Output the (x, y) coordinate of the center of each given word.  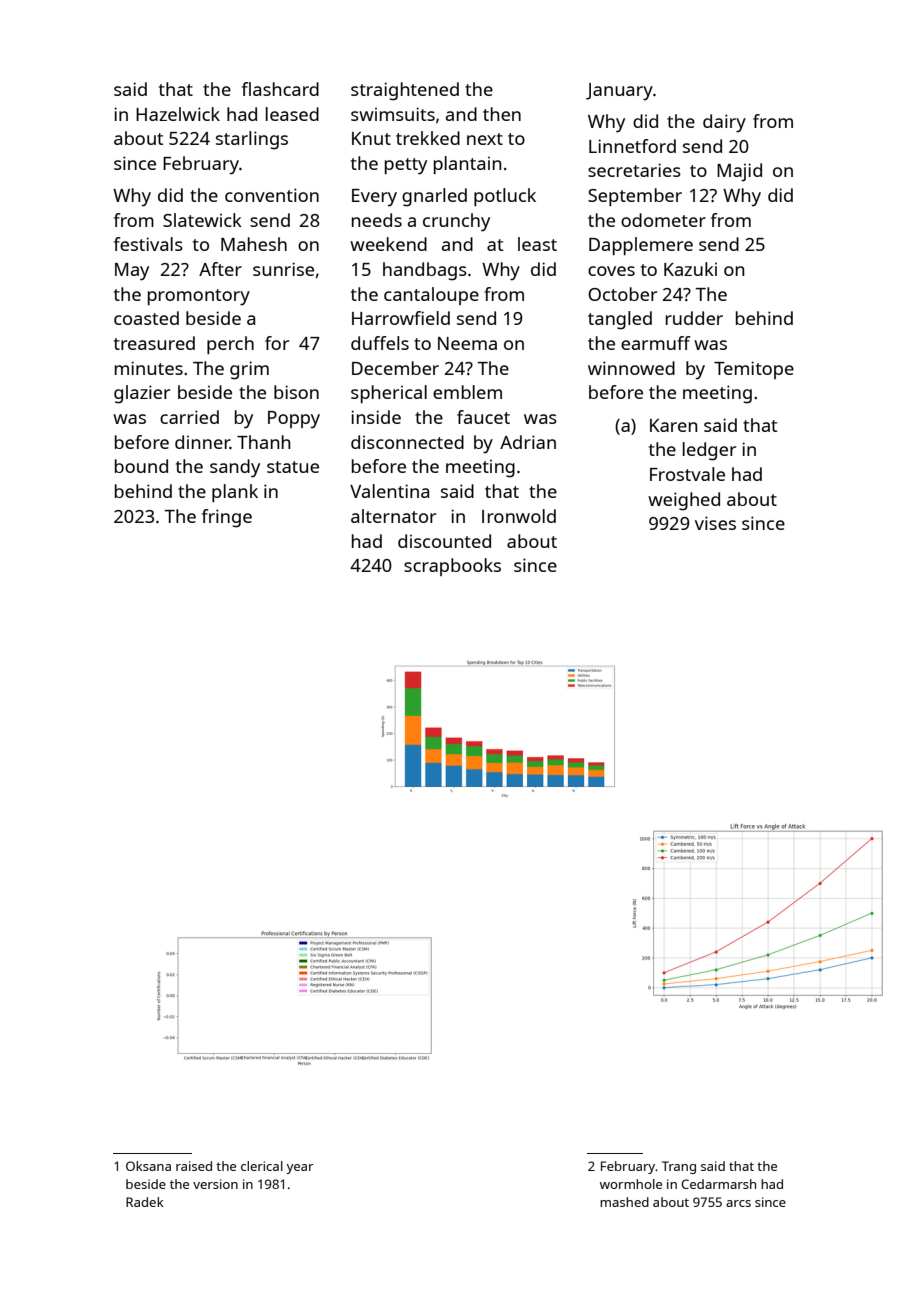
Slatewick (202, 220)
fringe (227, 518)
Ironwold (519, 516)
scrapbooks (452, 567)
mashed (624, 1202)
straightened (405, 91)
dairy (724, 123)
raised (194, 1166)
